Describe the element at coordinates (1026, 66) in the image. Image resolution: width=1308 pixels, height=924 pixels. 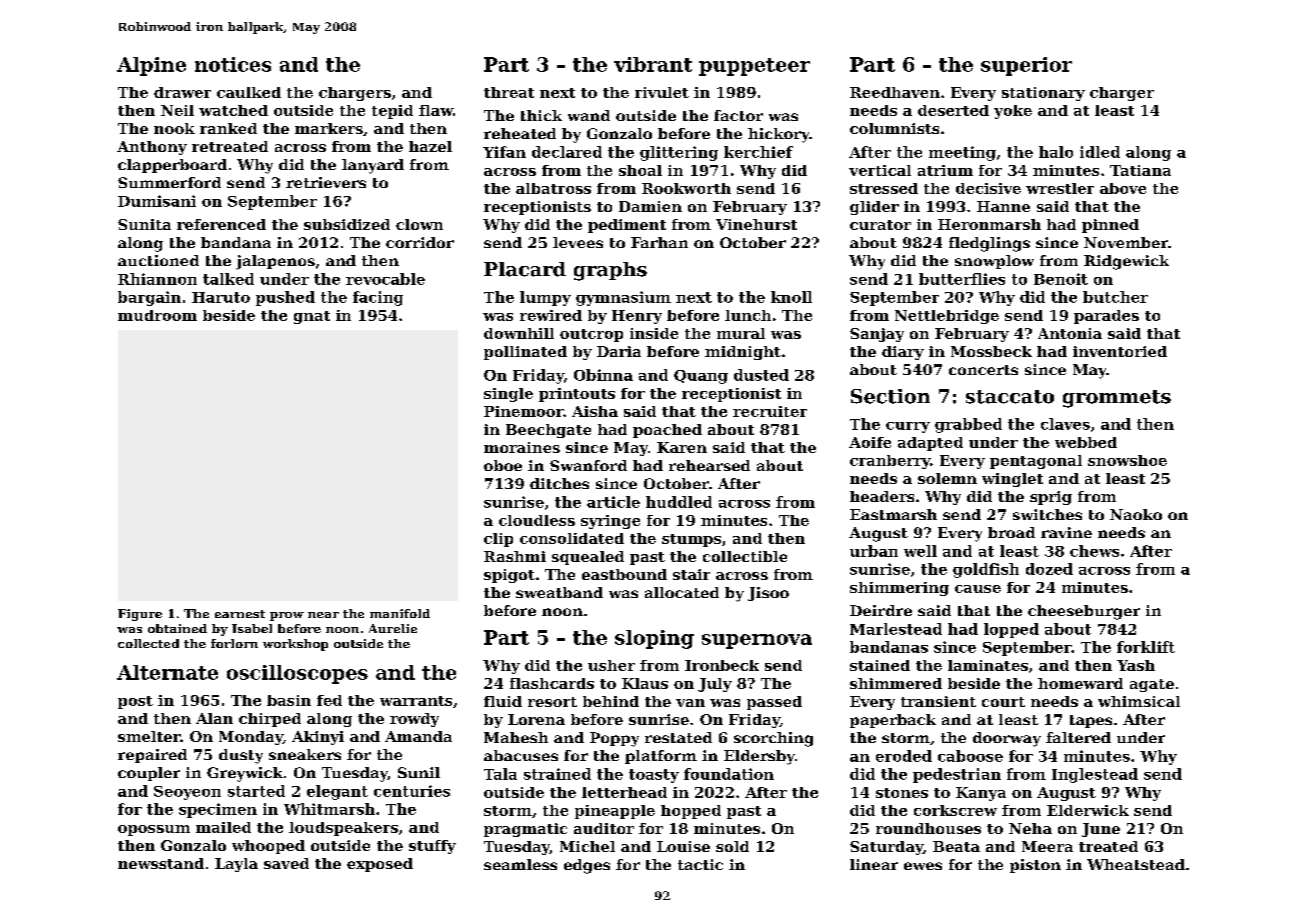
I see `superior` at that location.
